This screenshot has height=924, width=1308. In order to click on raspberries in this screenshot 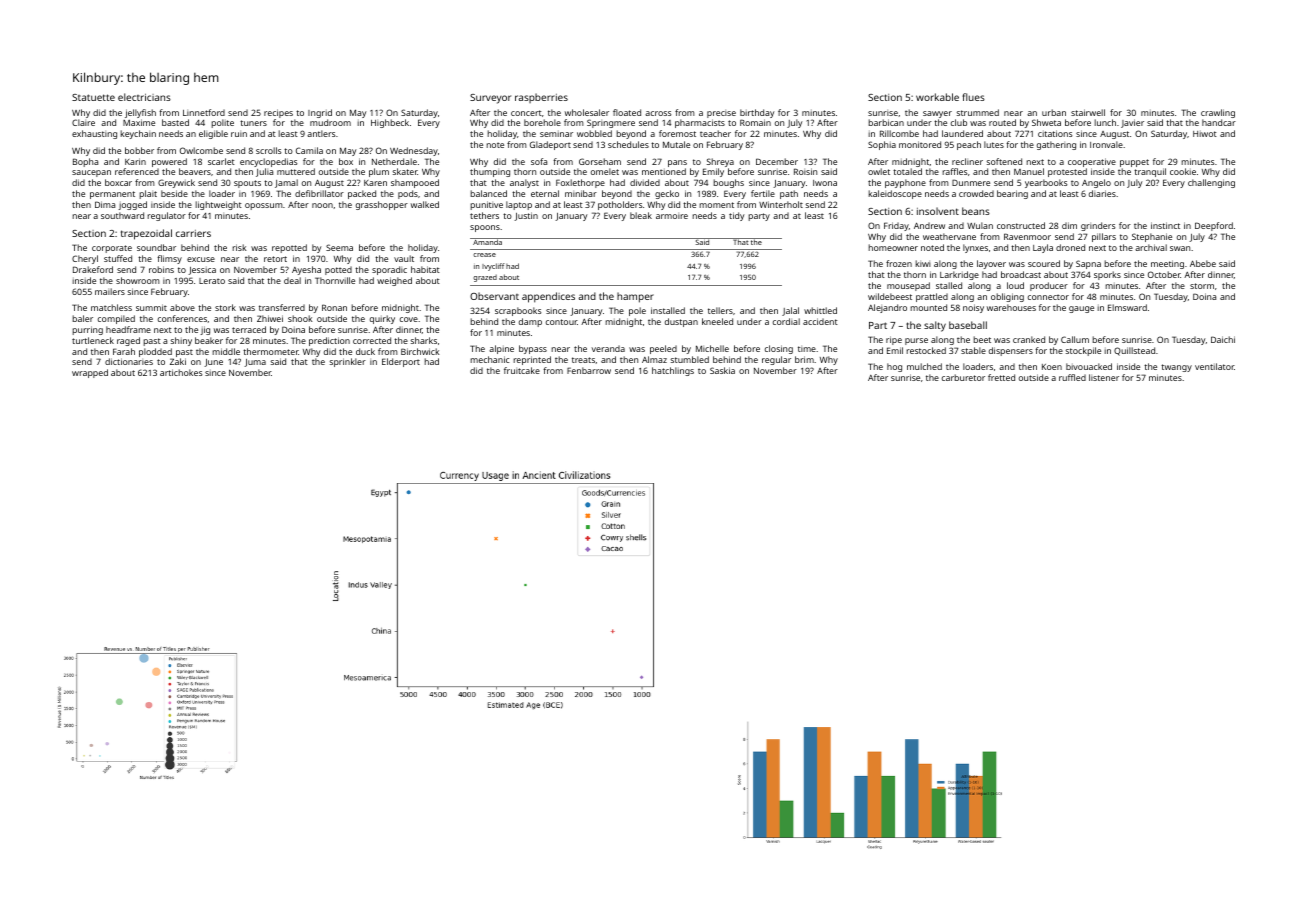, I will do `click(541, 98)`.
